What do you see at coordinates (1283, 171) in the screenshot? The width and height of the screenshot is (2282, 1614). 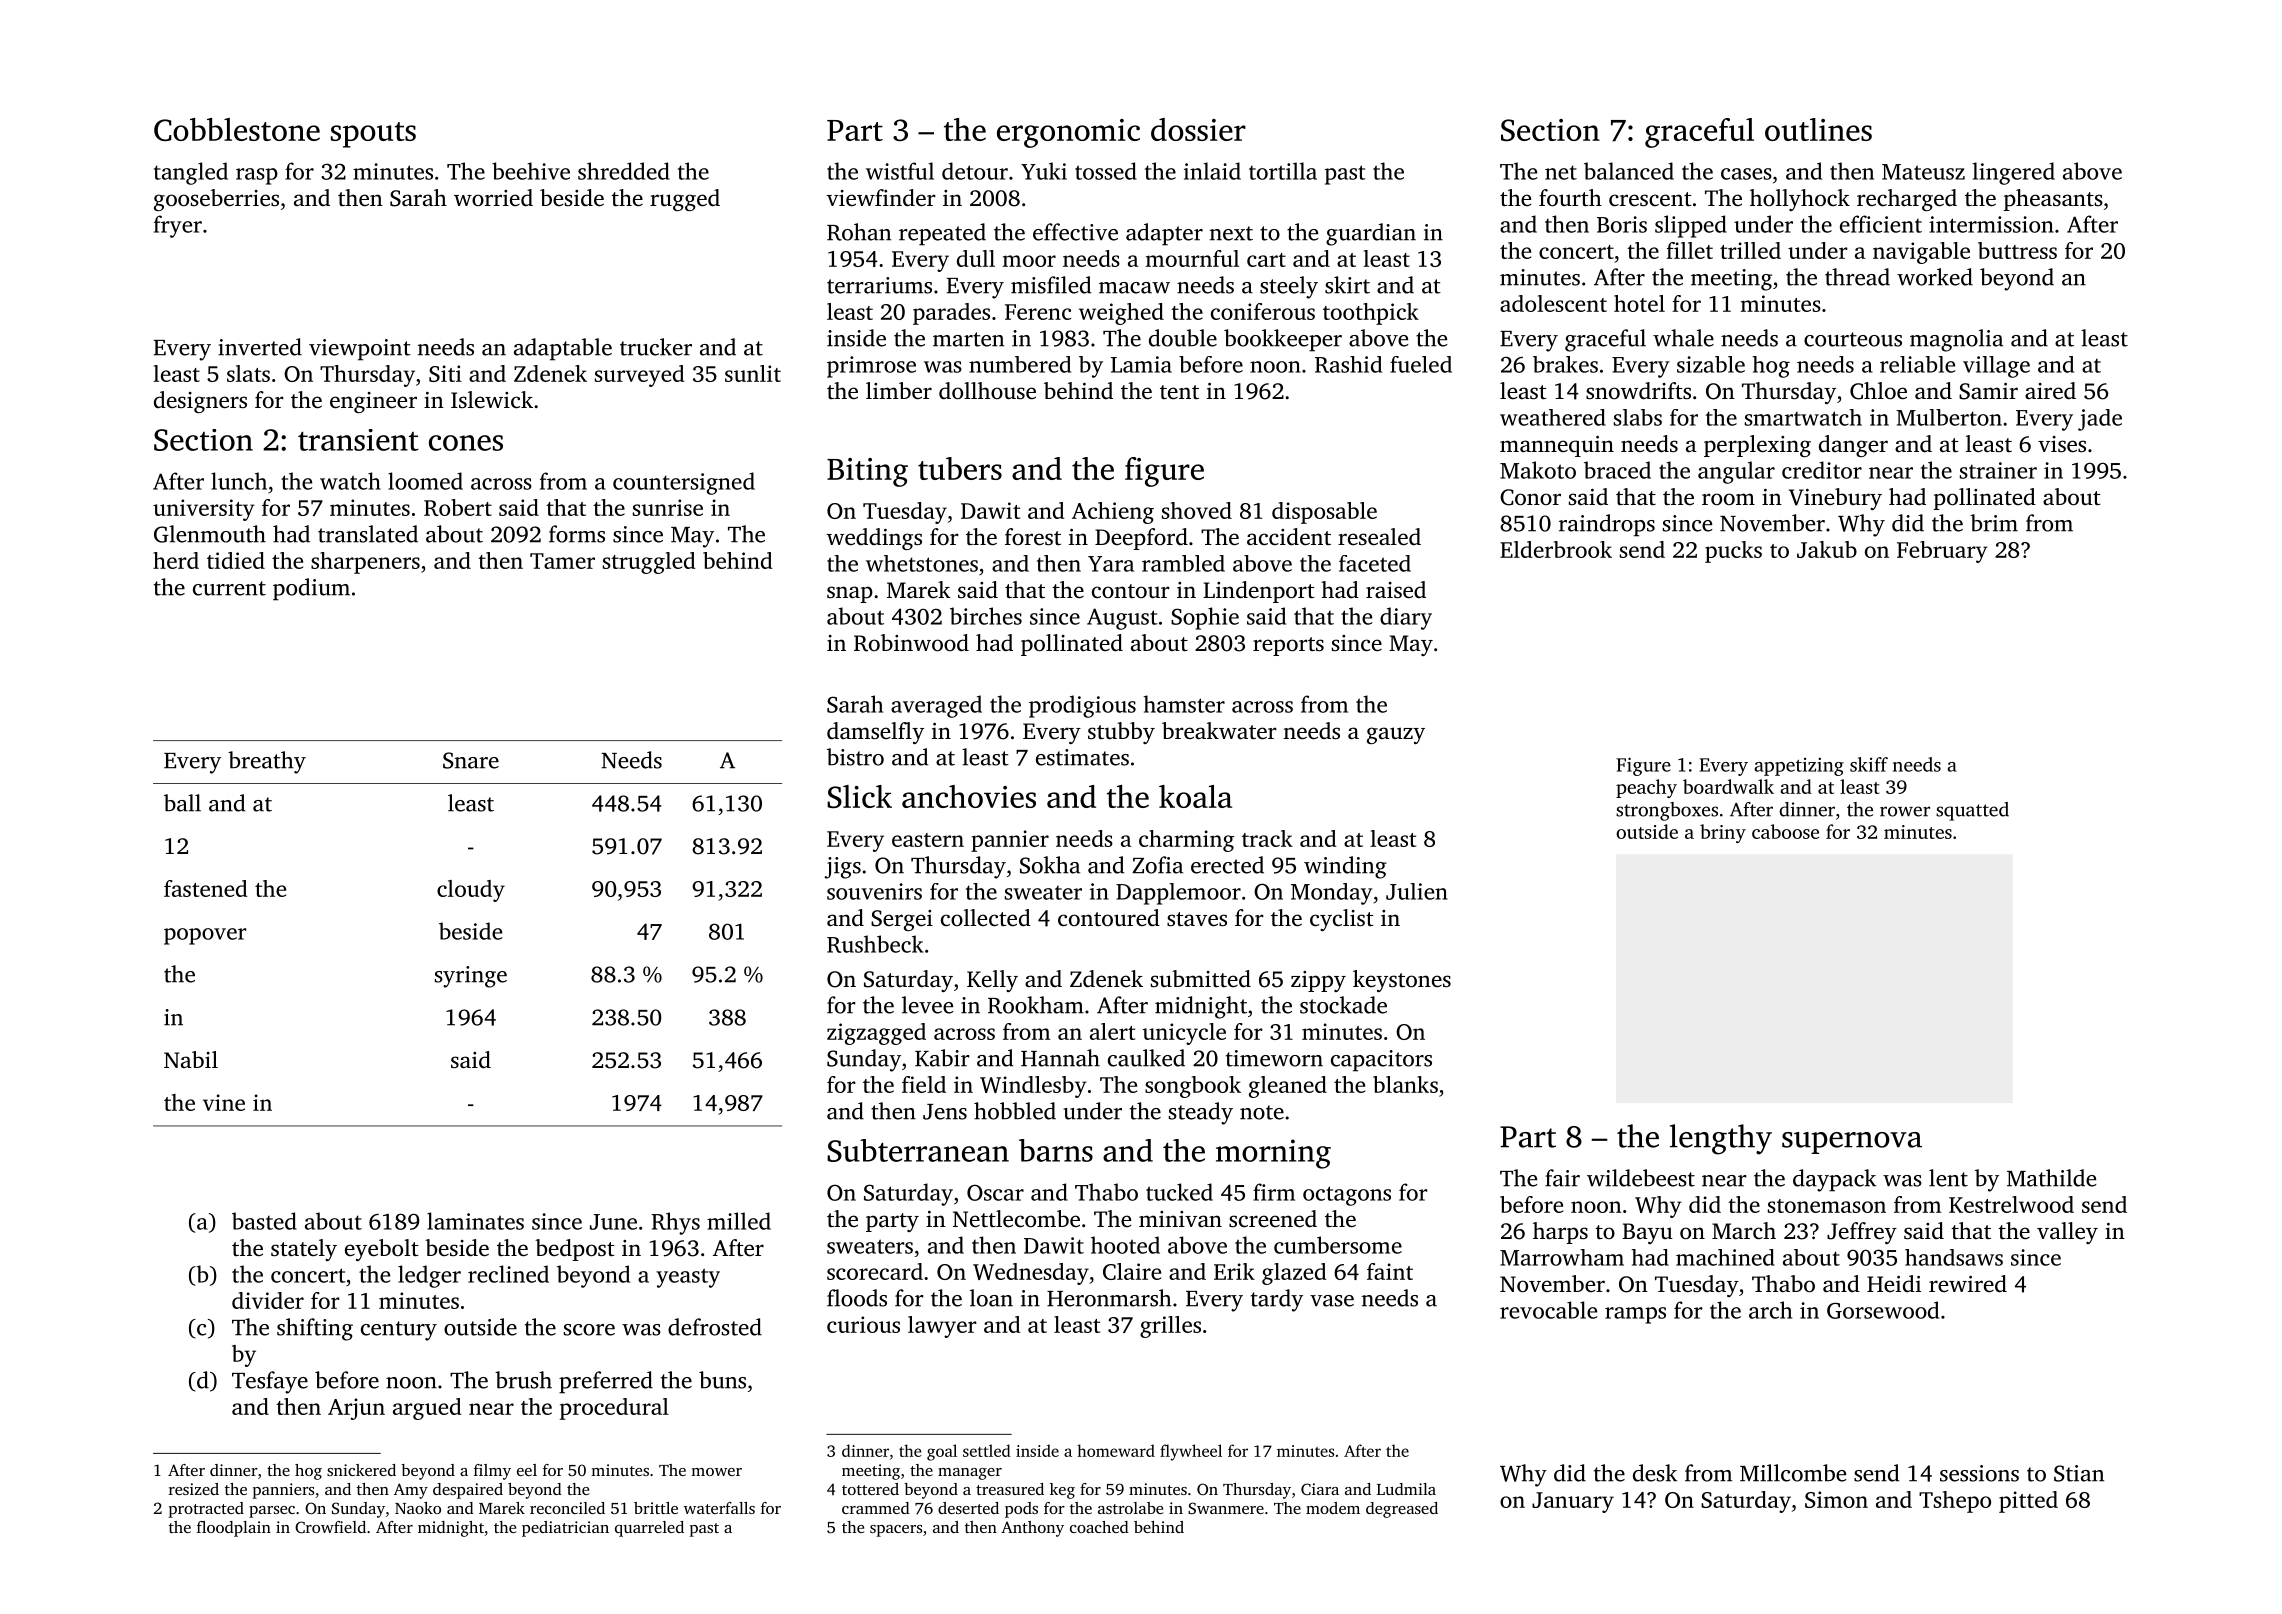 I see `tortilla` at bounding box center [1283, 171].
